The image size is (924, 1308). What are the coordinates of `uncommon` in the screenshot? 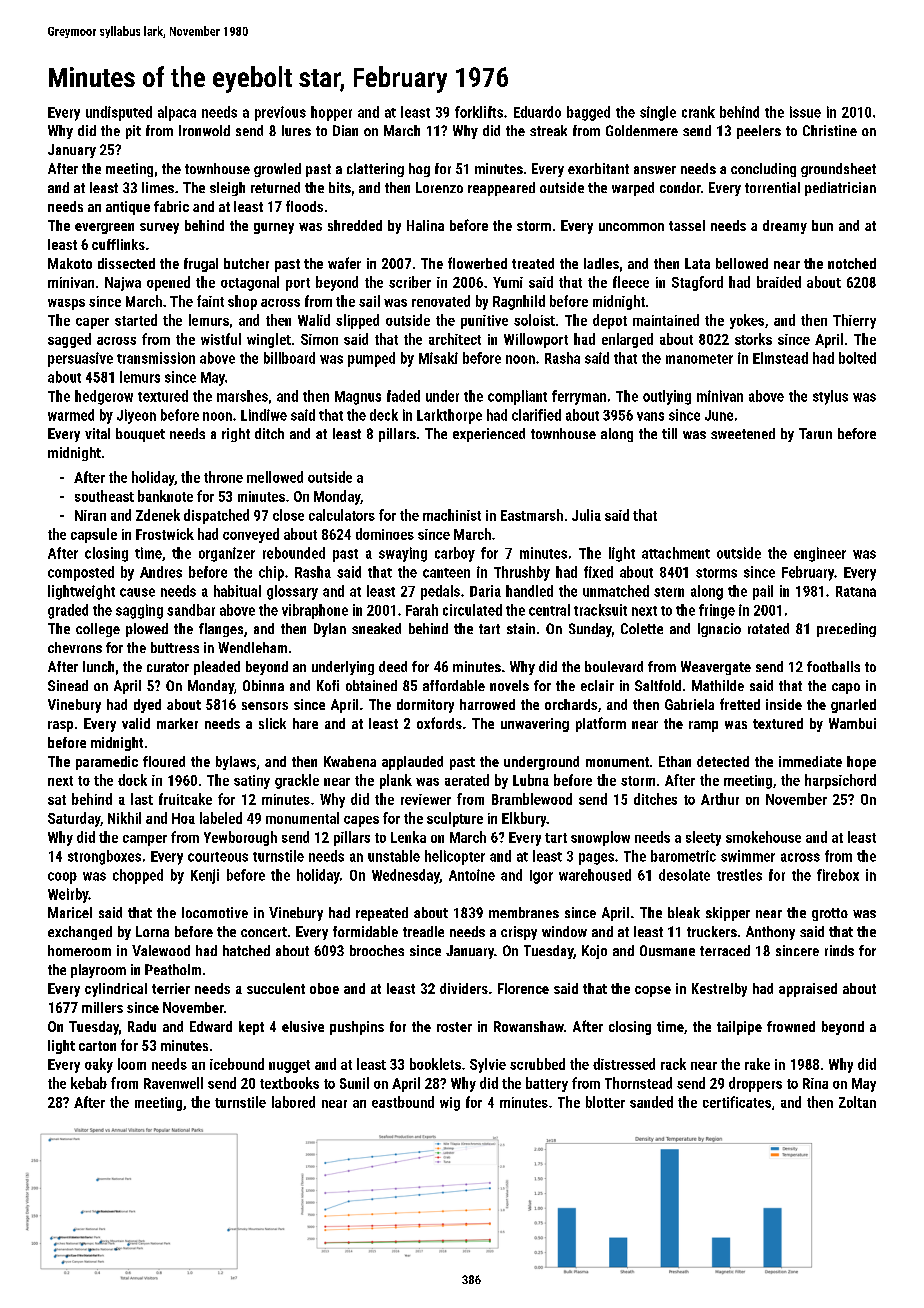 It's located at (631, 227).
